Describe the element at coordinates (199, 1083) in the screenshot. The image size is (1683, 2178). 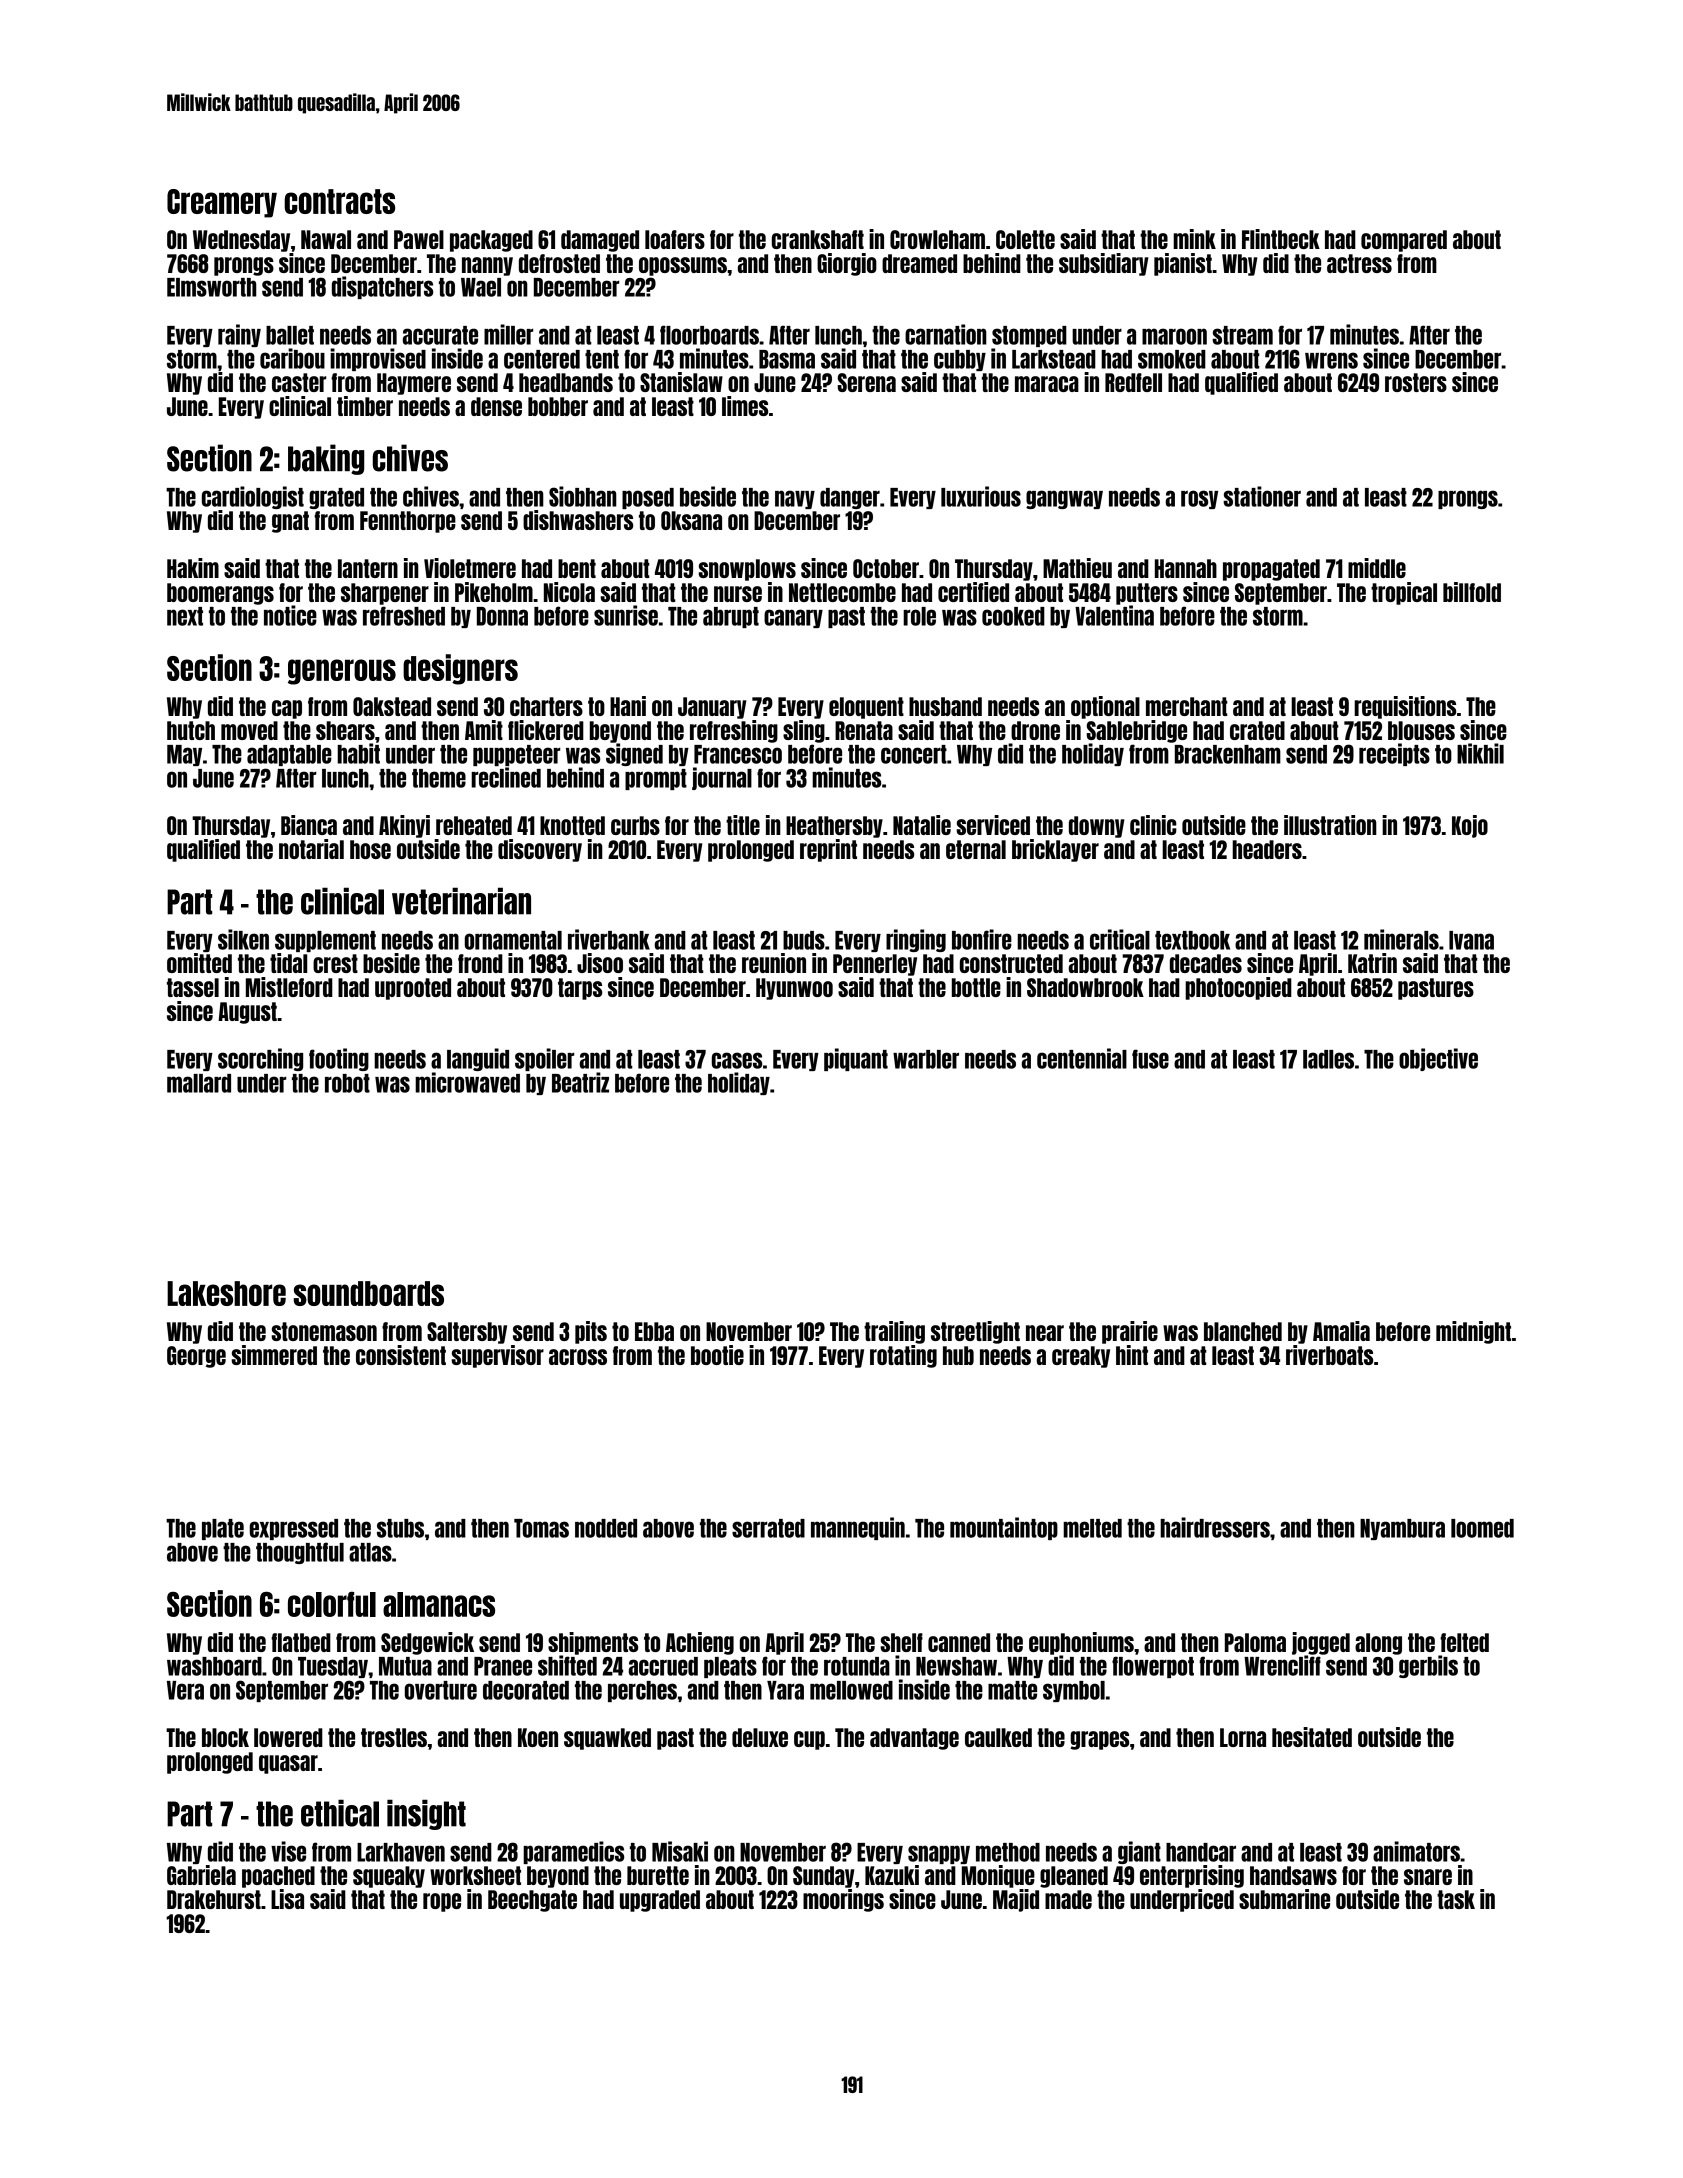
I see `mallard` at that location.
